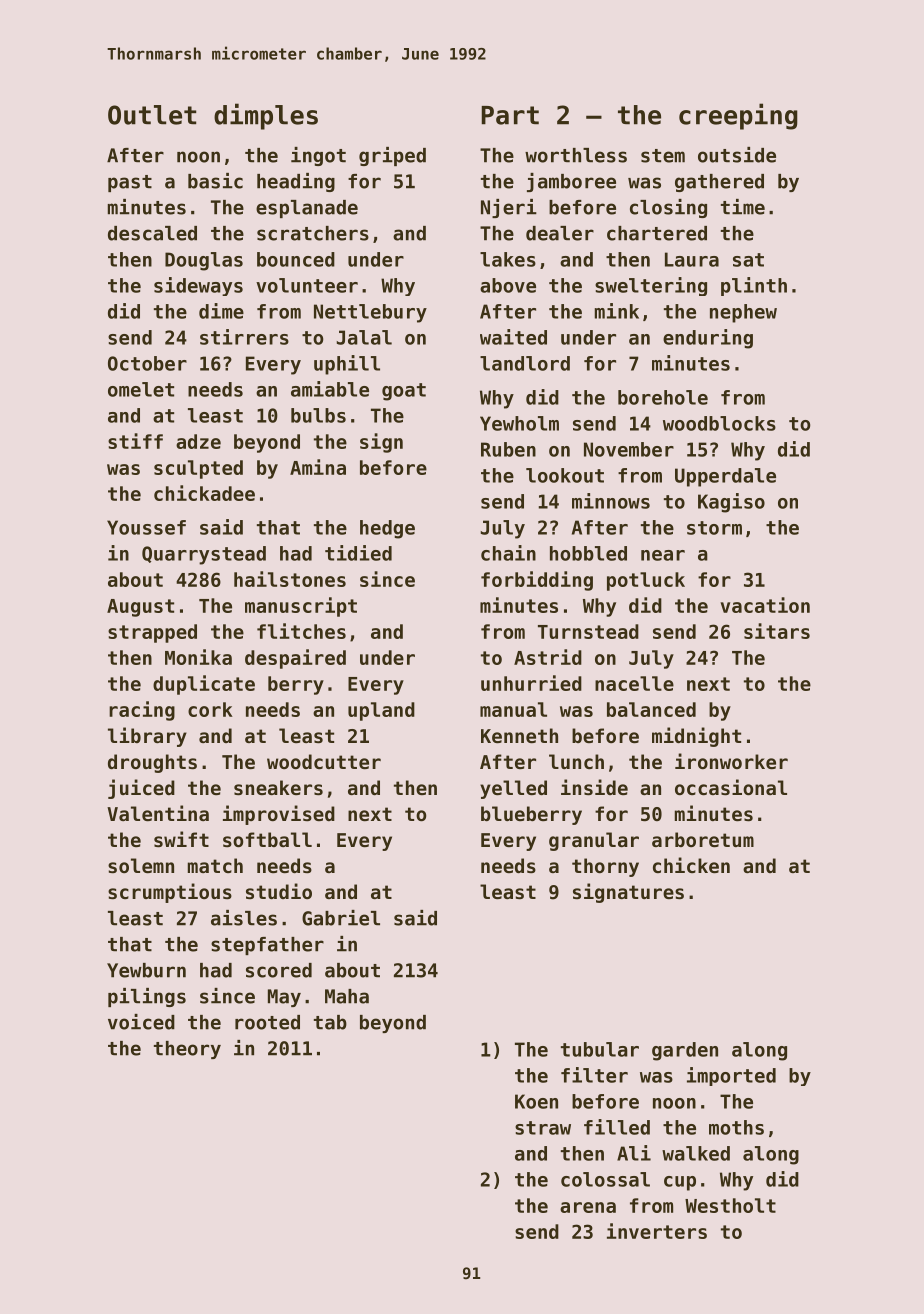 This page has width=924, height=1314. What do you see at coordinates (543, 1128) in the page?
I see `straw` at bounding box center [543, 1128].
